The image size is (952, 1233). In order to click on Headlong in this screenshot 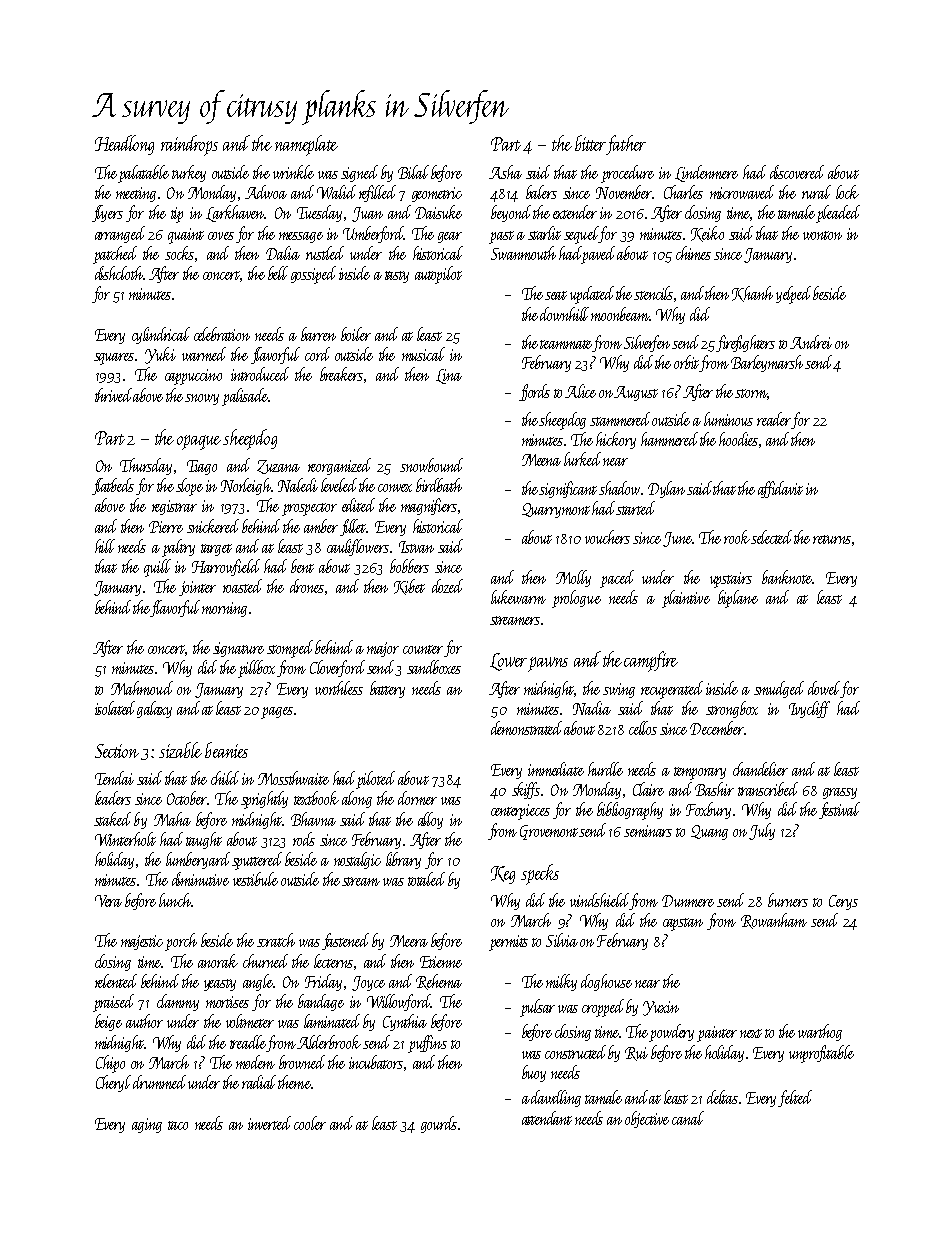, I will do `click(124, 145)`.
